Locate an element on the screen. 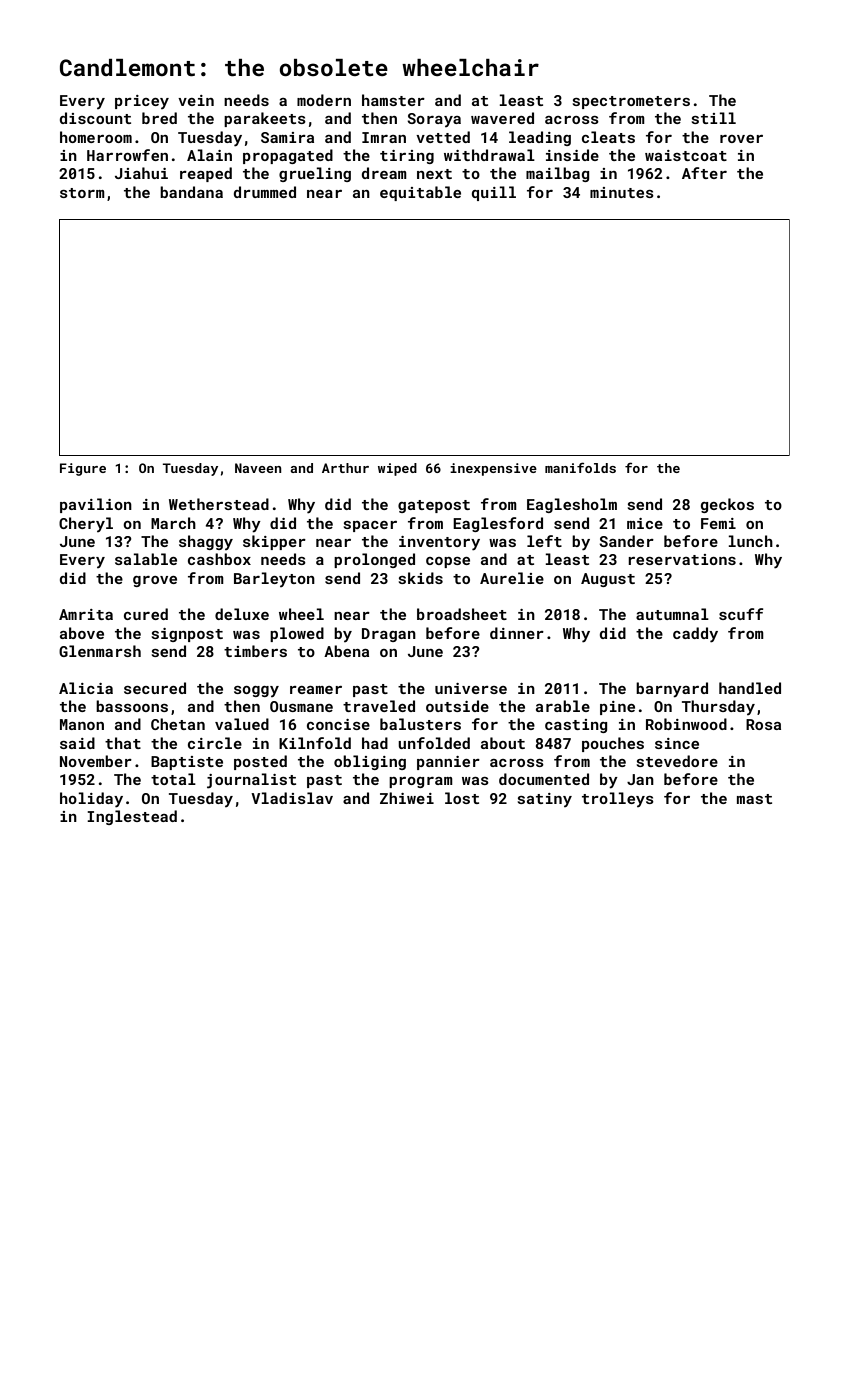 The height and width of the screenshot is (1400, 849). Inglestead is located at coordinates (132, 817).
